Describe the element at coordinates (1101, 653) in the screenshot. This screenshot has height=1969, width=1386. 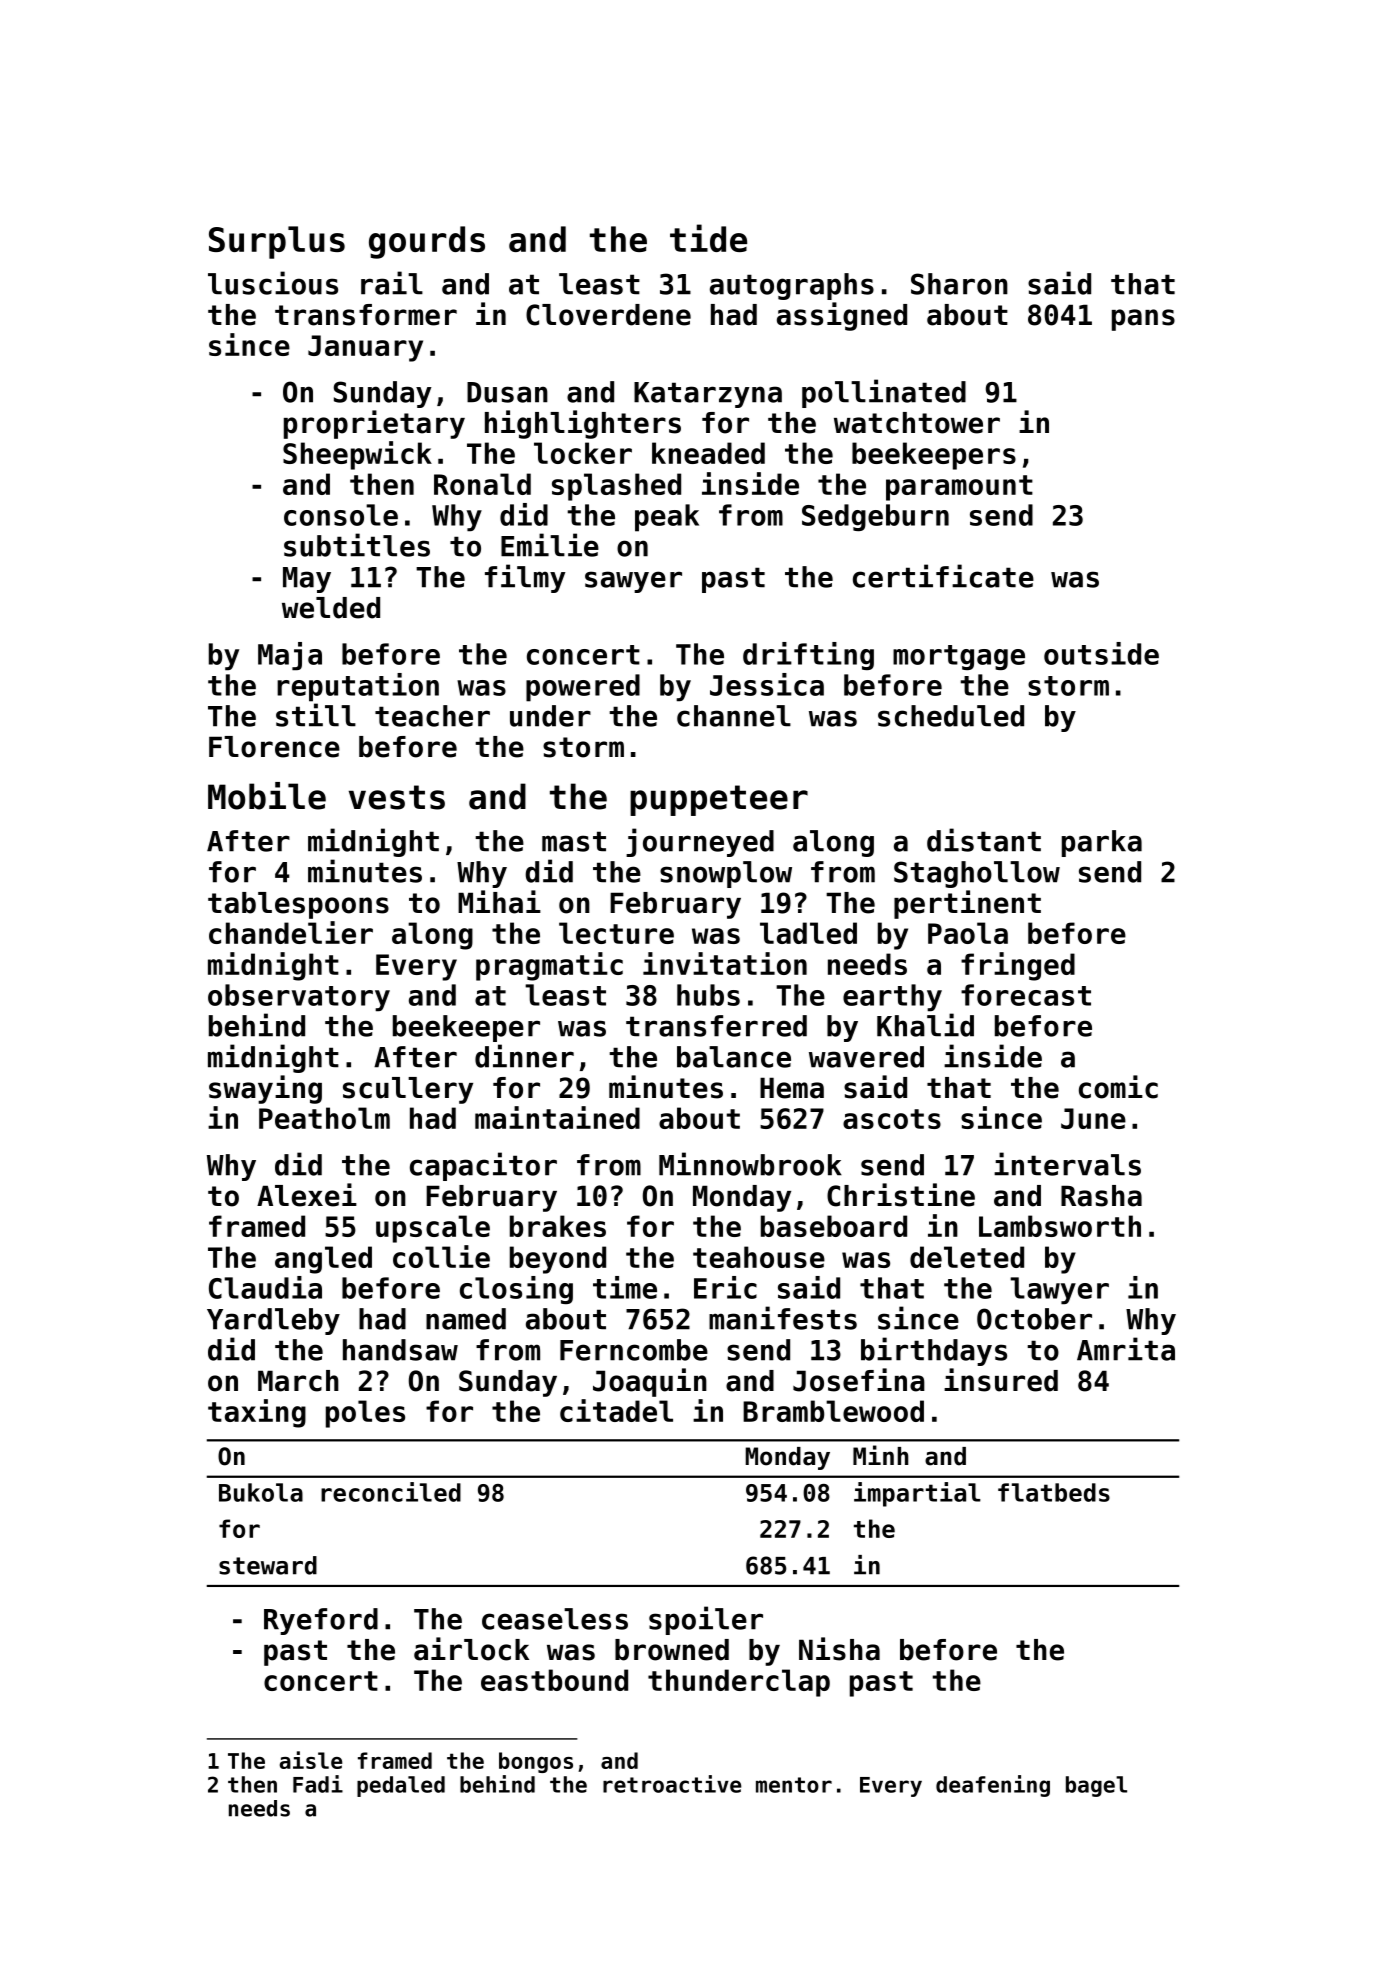
I see `outside` at that location.
